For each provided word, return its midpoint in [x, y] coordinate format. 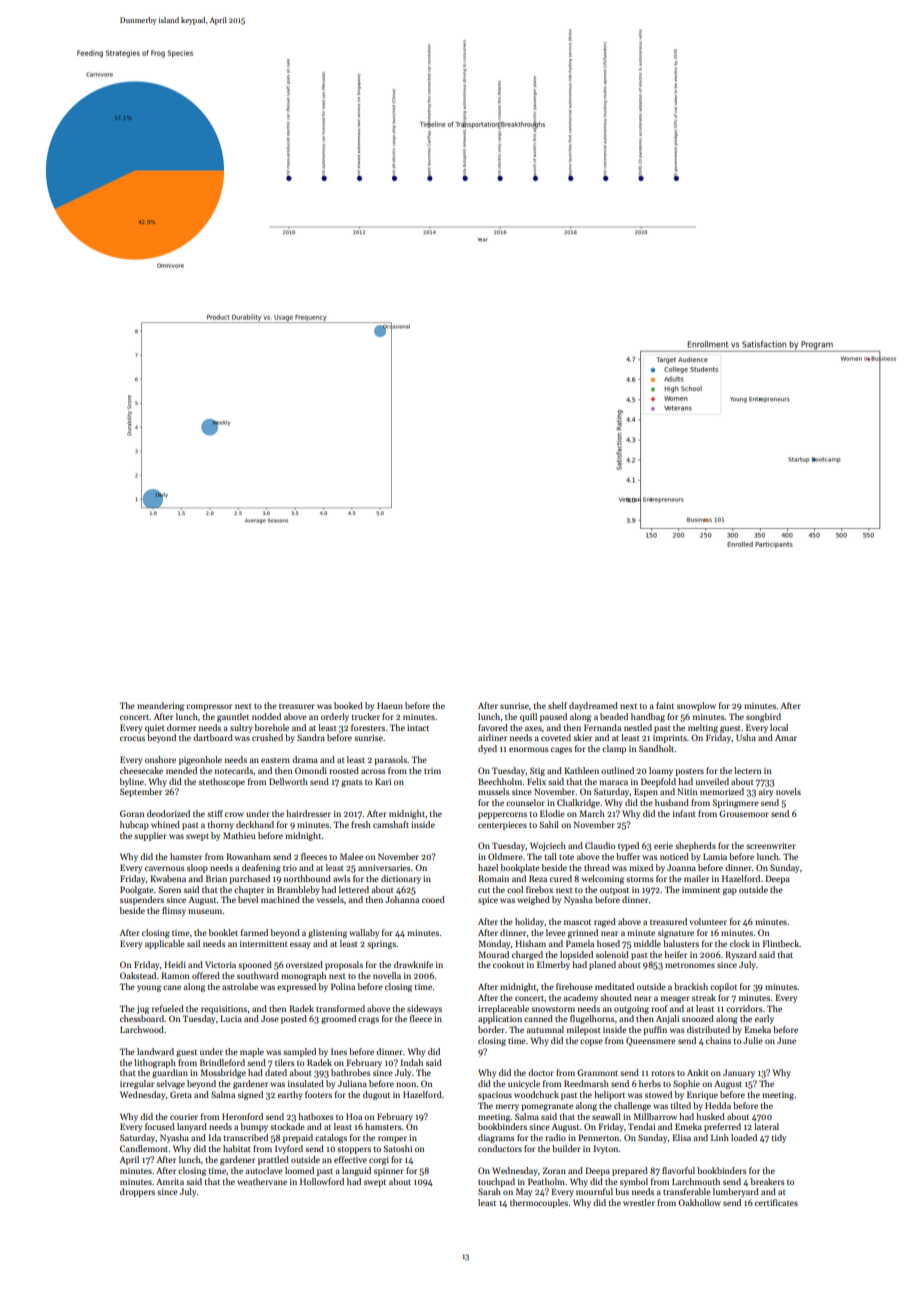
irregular [137, 1084]
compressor [209, 707]
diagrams [496, 1138]
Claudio [600, 845]
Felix [536, 781]
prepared [630, 1171]
